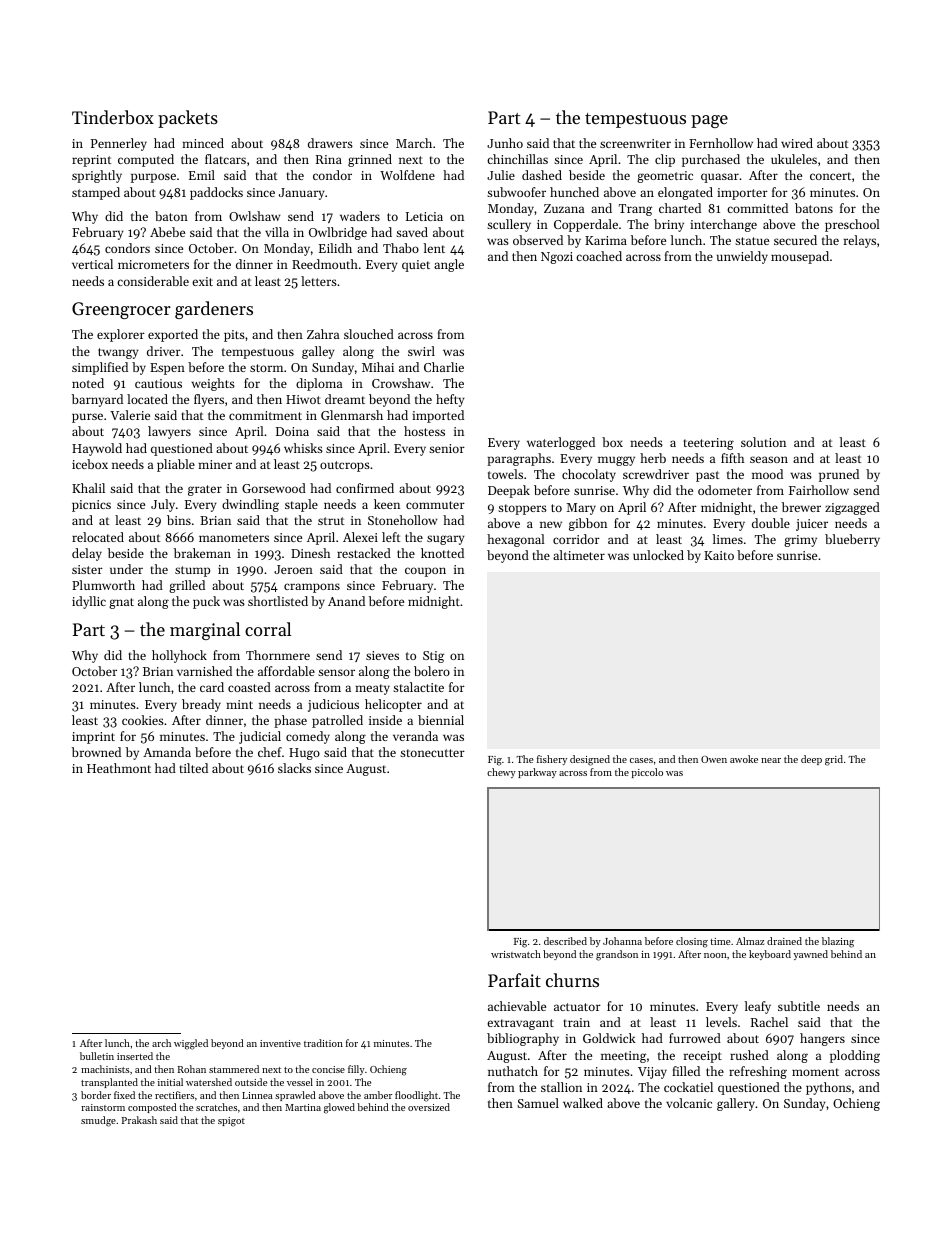  I want to click on chewy, so click(501, 773).
